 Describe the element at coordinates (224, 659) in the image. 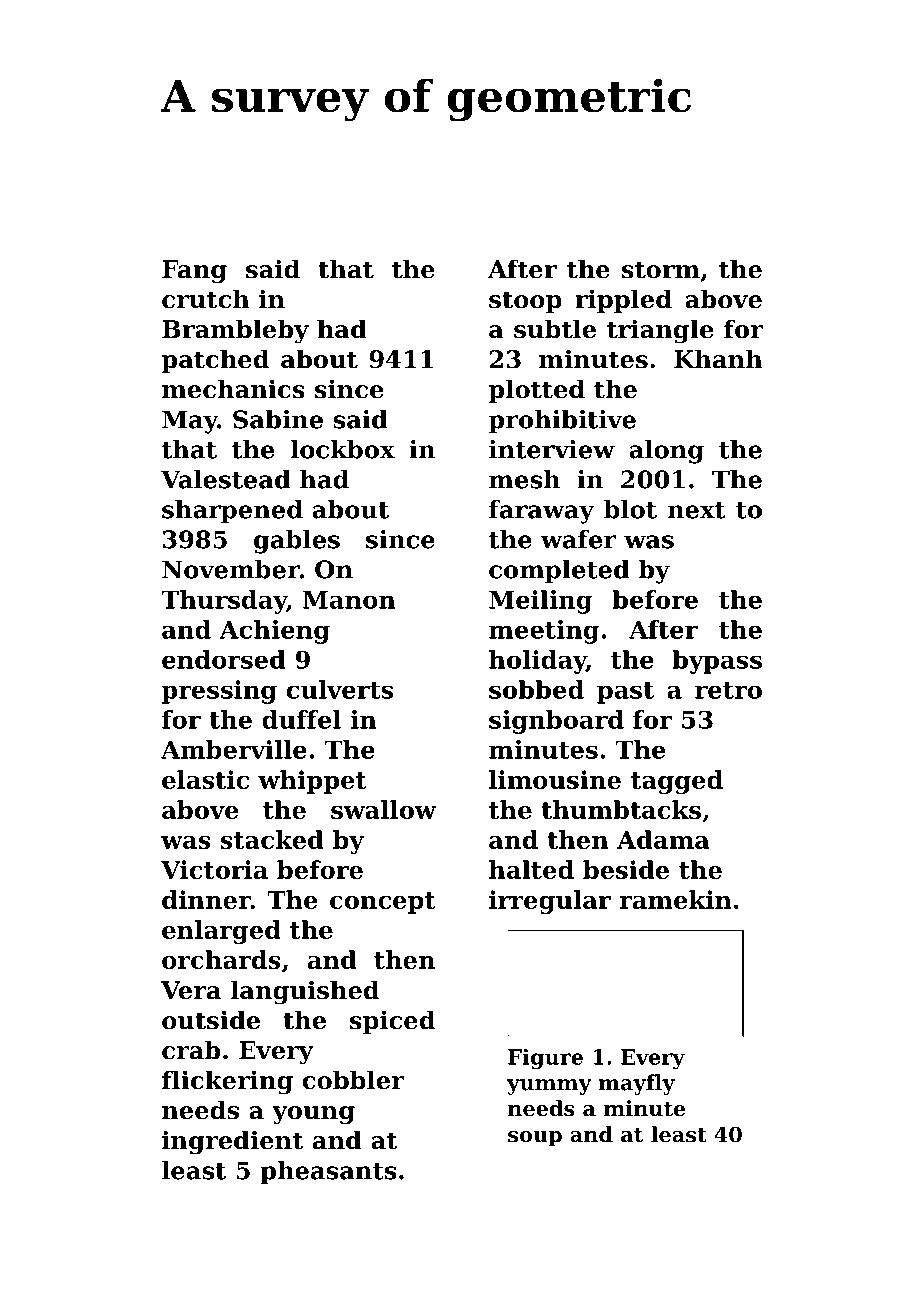

I see `endorsed` at that location.
